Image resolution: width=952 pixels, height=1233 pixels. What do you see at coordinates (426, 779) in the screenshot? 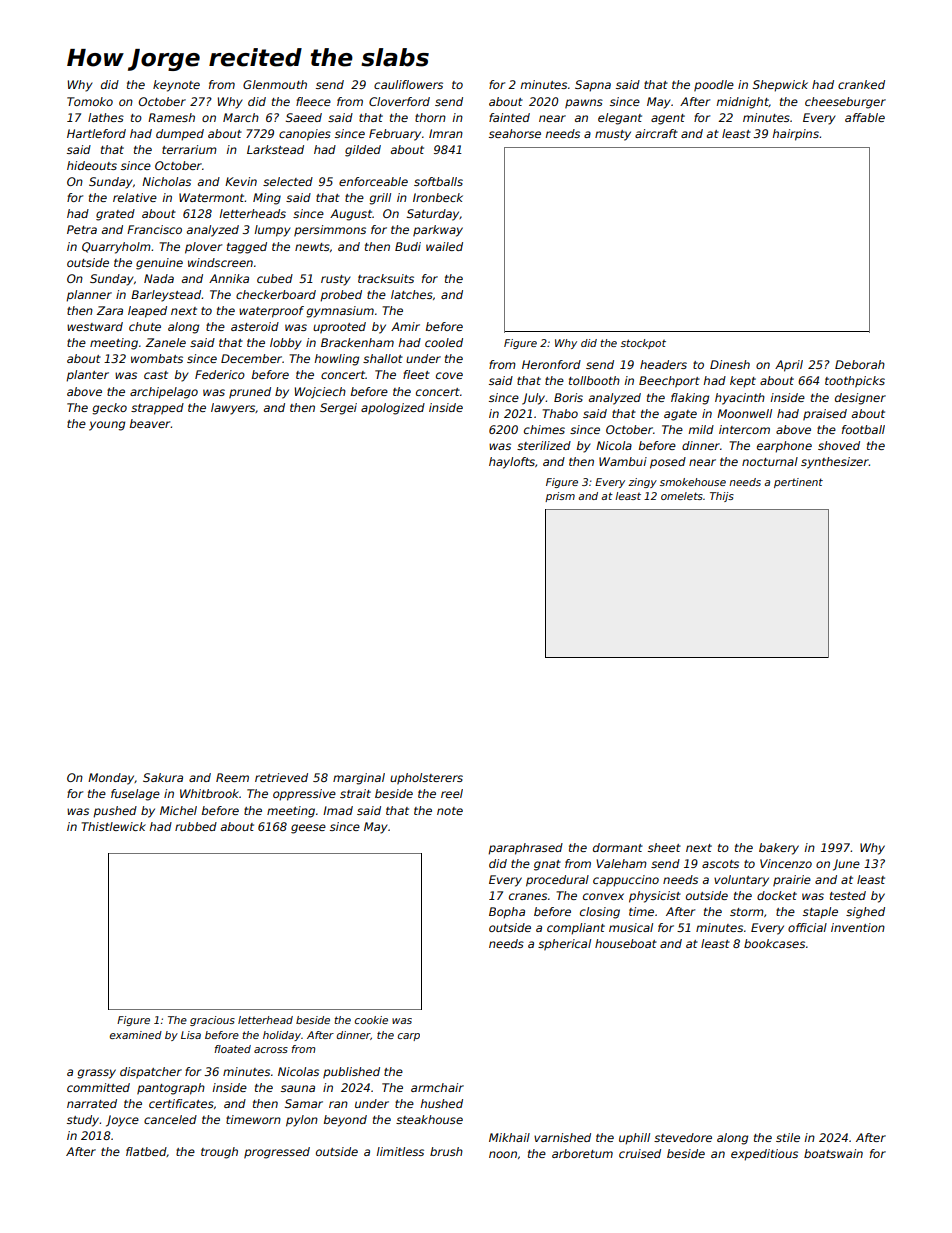
I see `upholsterers` at bounding box center [426, 779].
